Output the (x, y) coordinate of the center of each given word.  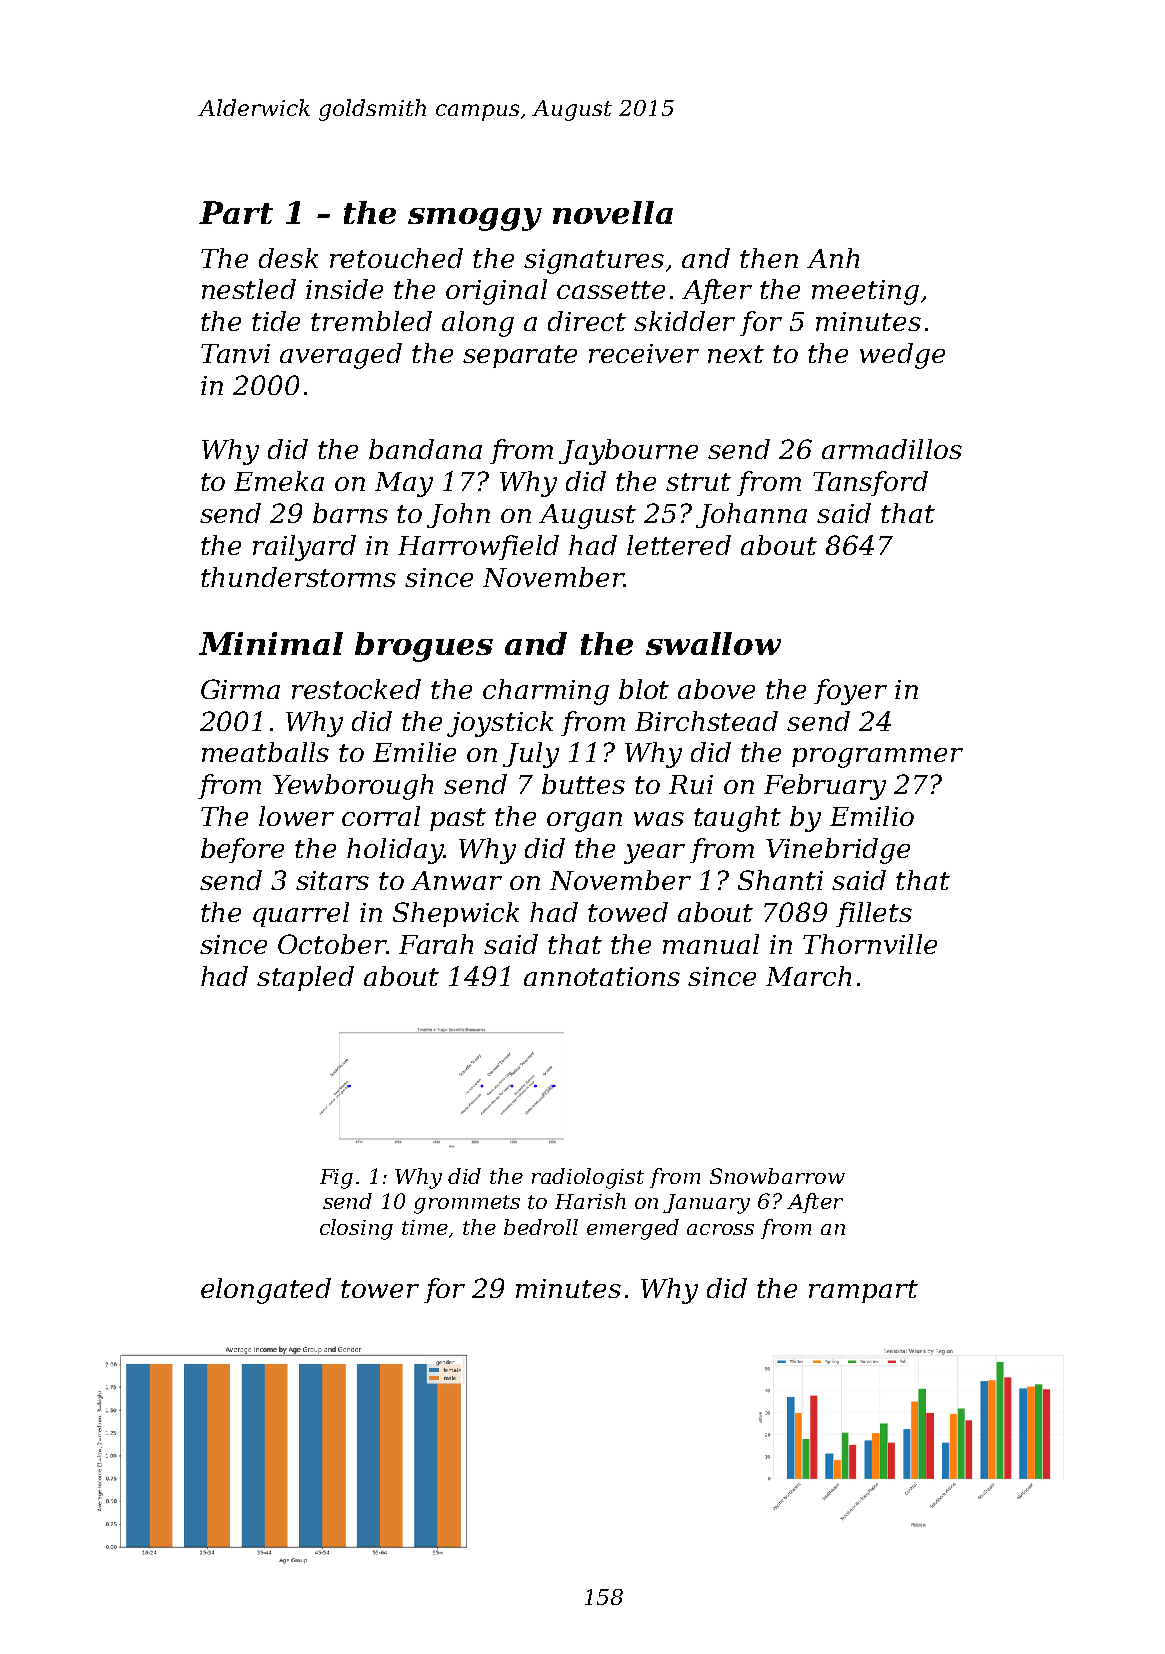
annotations (602, 976)
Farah (436, 944)
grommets (467, 1204)
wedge (902, 356)
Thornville (870, 944)
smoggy (475, 219)
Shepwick (456, 914)
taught (737, 819)
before (242, 850)
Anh (833, 258)
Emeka (279, 481)
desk (288, 258)
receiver (644, 353)
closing (356, 1229)
